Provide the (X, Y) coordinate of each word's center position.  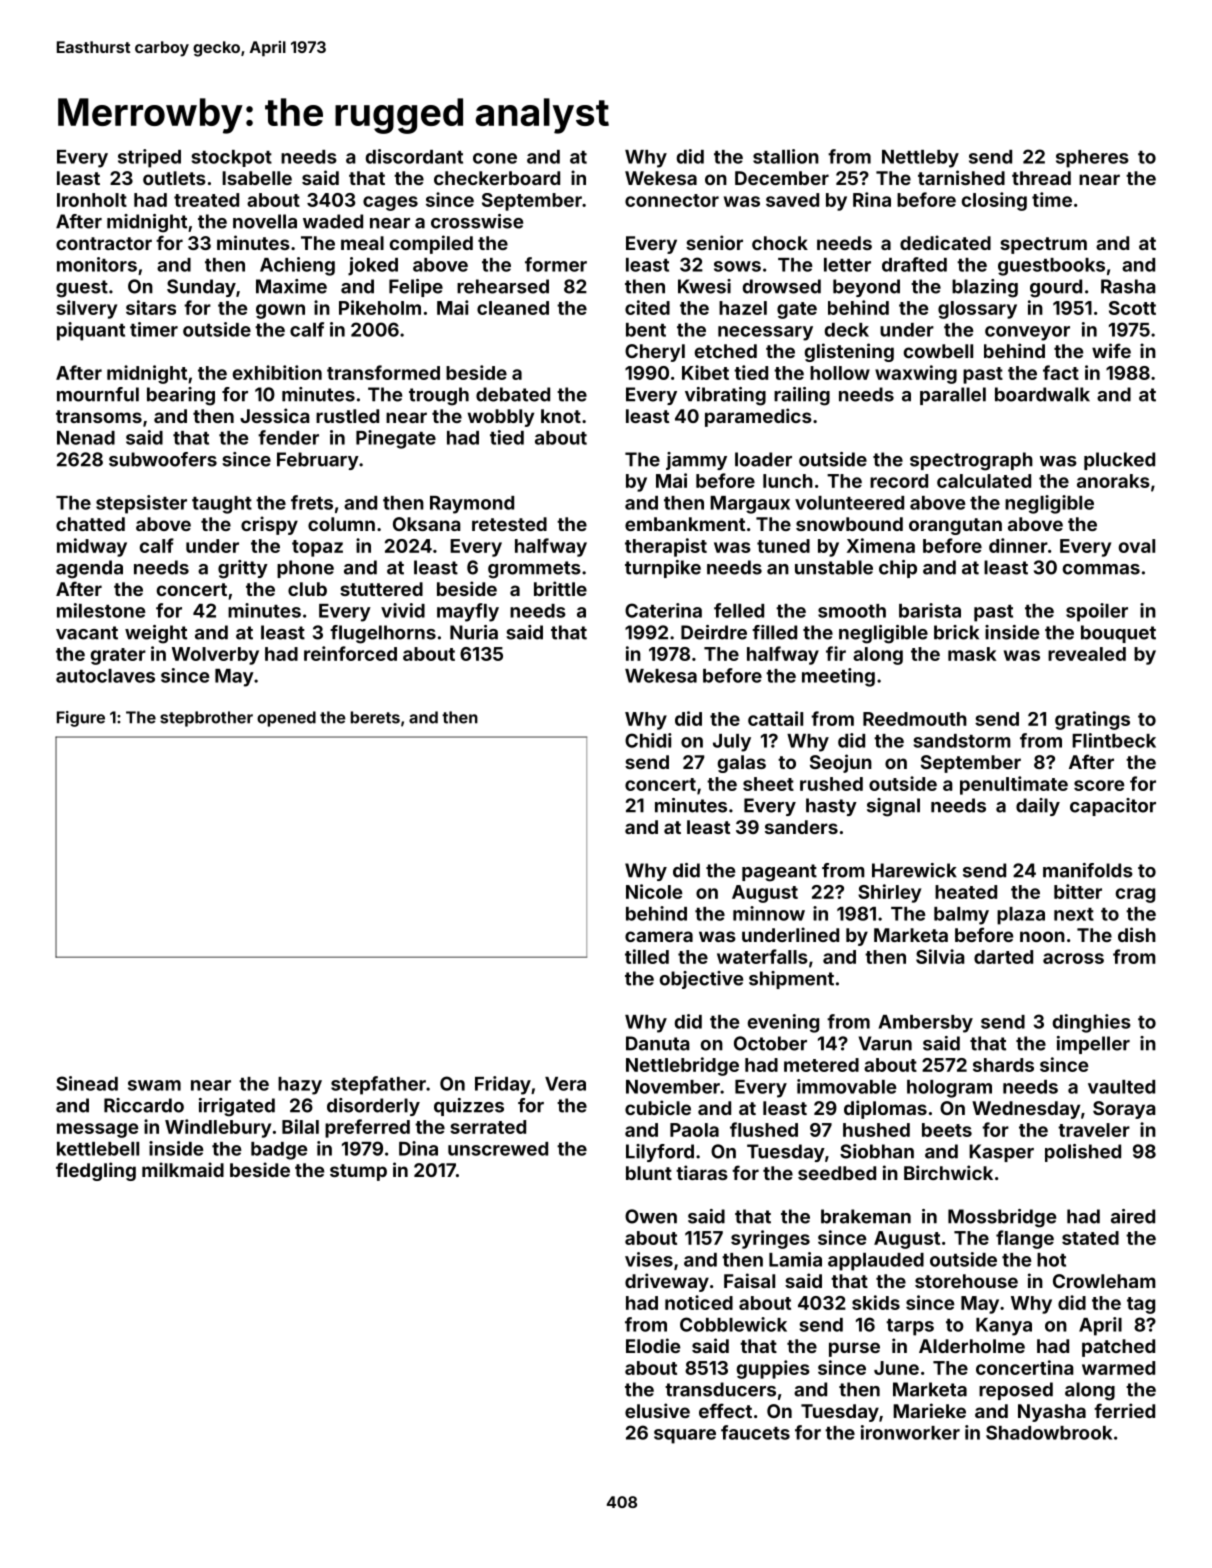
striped (149, 158)
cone (495, 158)
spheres (1092, 159)
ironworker (910, 1432)
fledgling (96, 1171)
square (685, 1436)
